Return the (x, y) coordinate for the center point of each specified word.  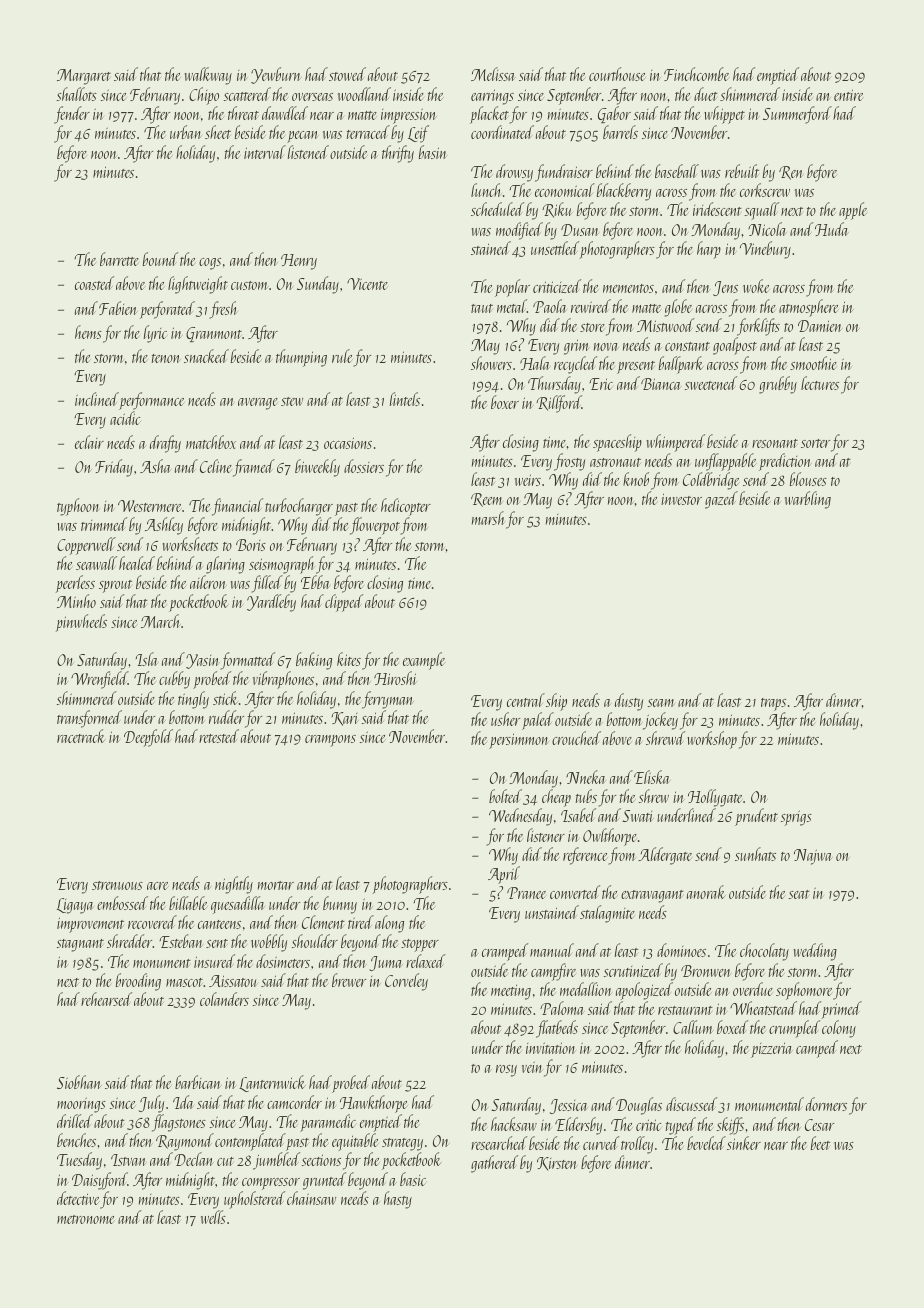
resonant (775, 443)
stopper (420, 945)
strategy (402, 1144)
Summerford (797, 115)
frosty (569, 462)
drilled (75, 1121)
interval (265, 152)
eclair (89, 442)
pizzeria (772, 1050)
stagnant (80, 945)
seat (799, 894)
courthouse (617, 74)
